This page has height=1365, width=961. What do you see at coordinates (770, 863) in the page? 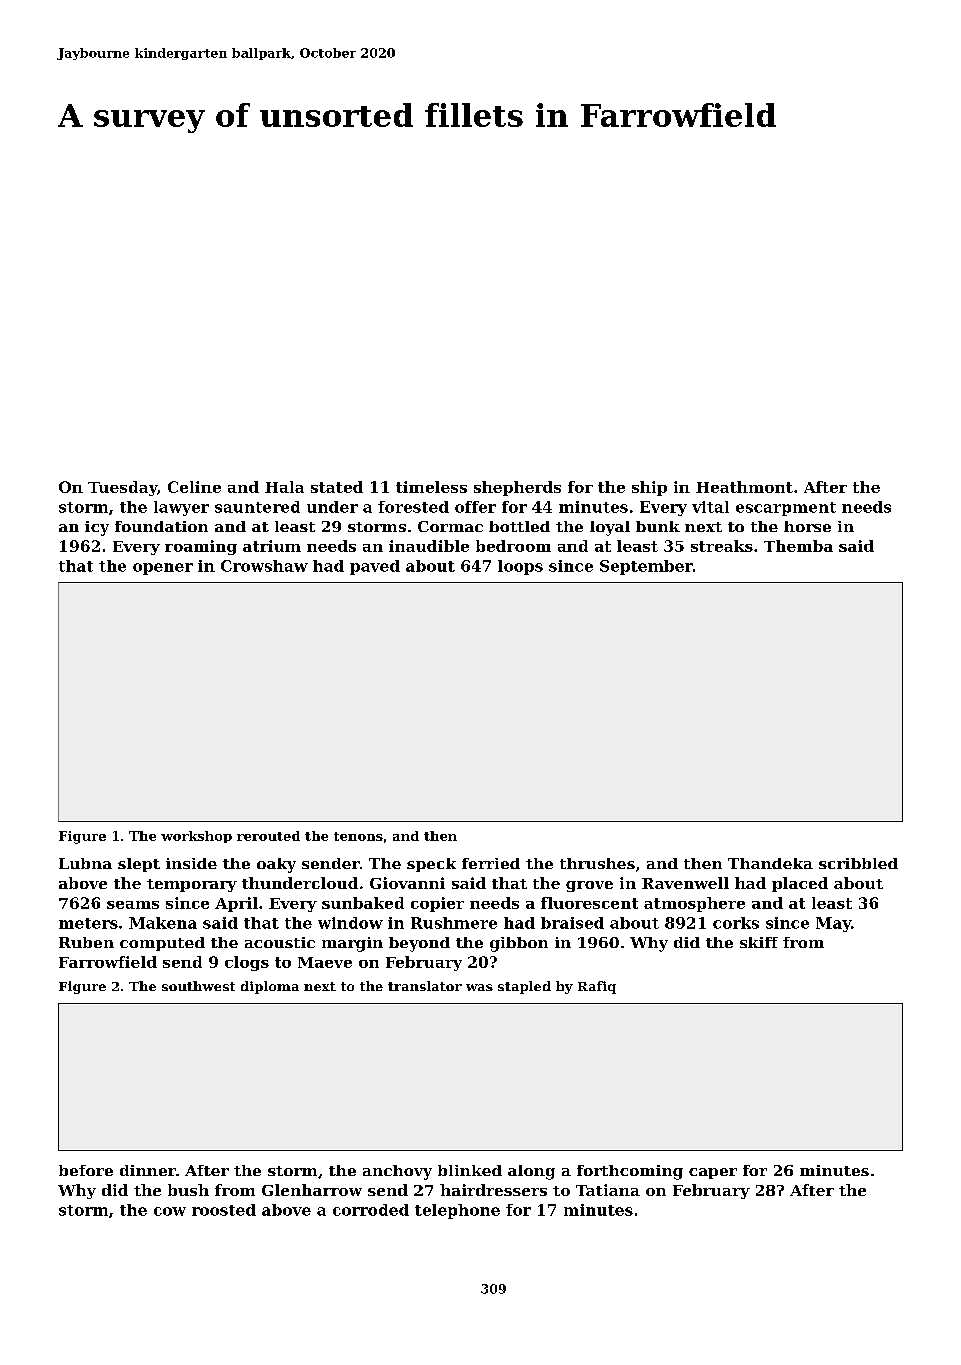
I see `Thandeka` at bounding box center [770, 863].
